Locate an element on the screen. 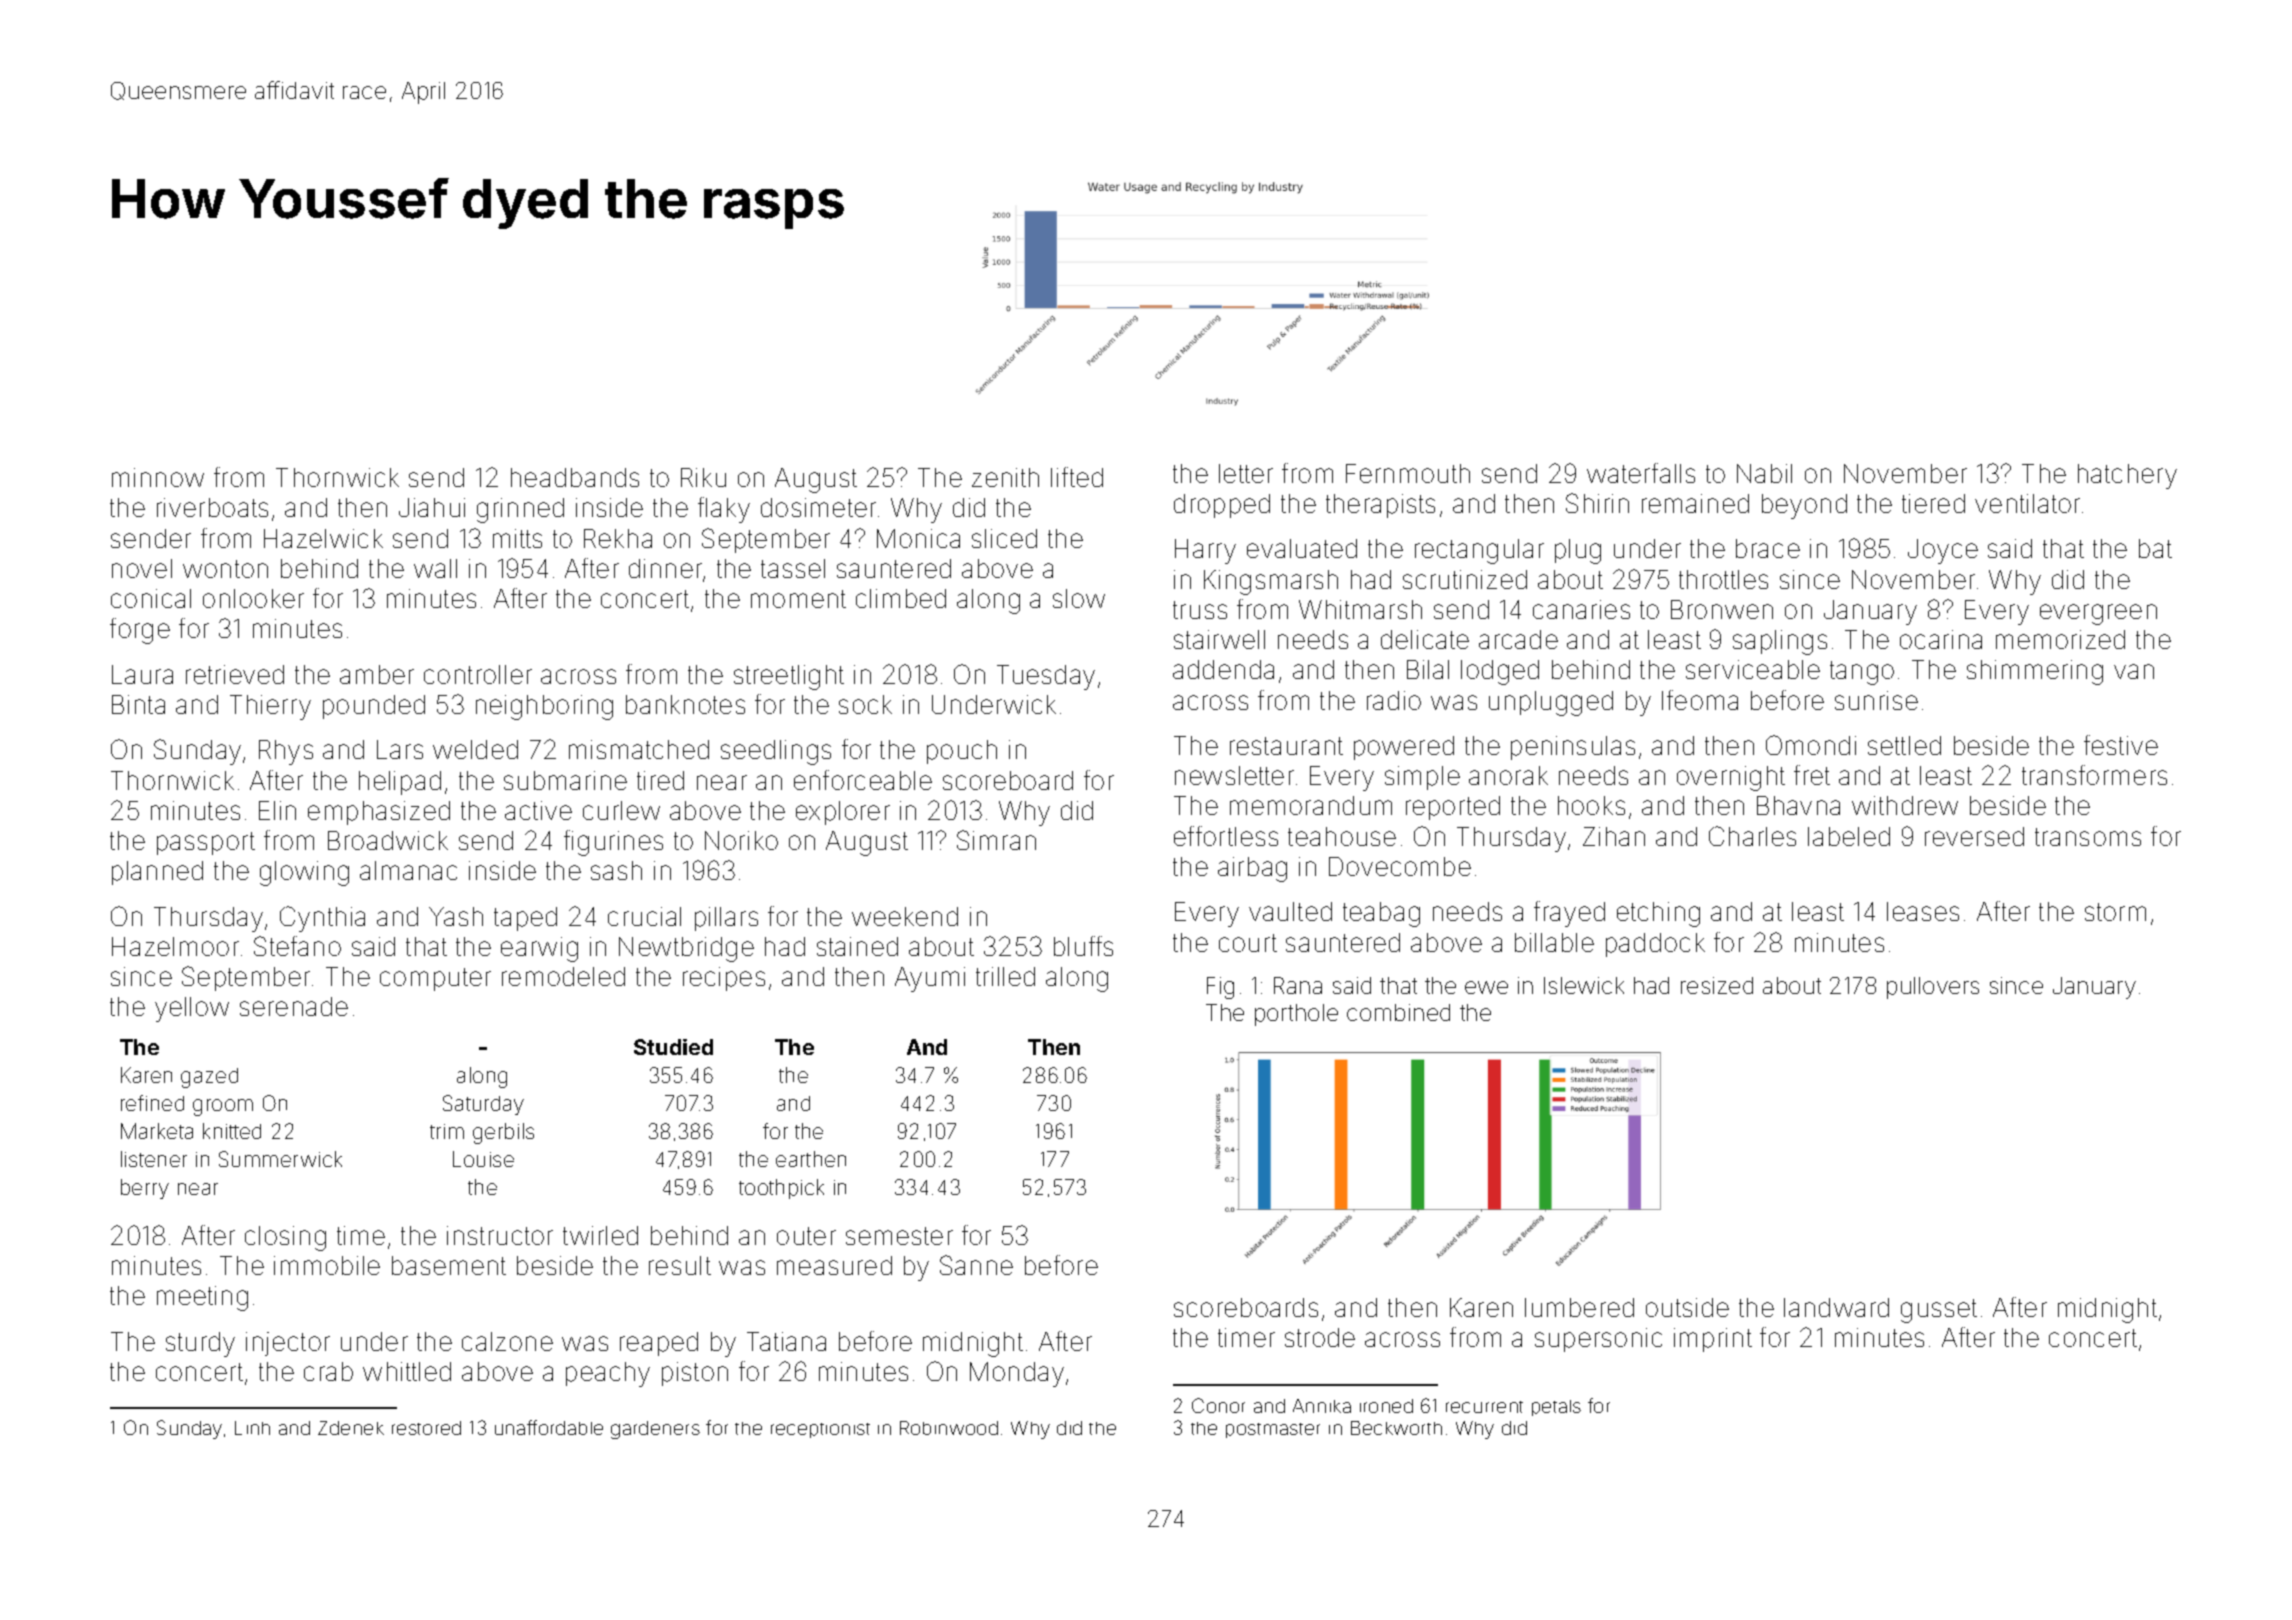 Image resolution: width=2292 pixels, height=1620 pixels. Jiahui is located at coordinates (432, 507).
